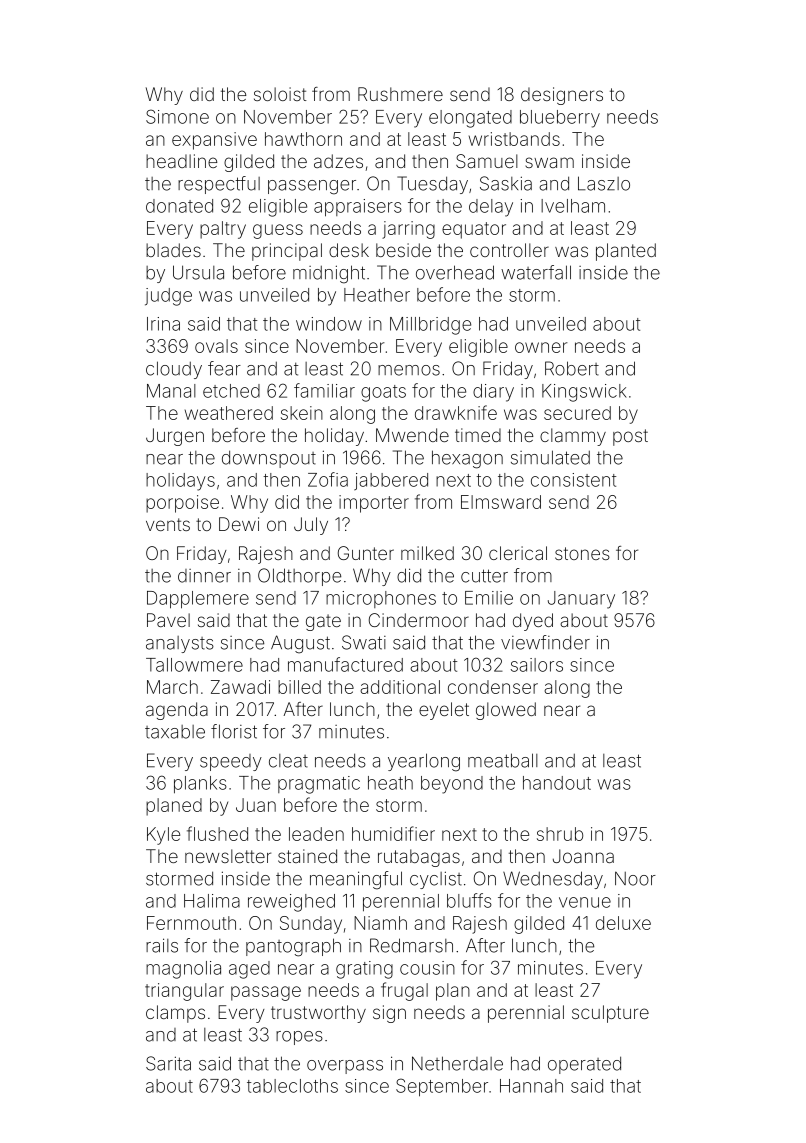 Image resolution: width=806 pixels, height=1143 pixels. Describe the element at coordinates (419, 858) in the screenshot. I see `rutabagas` at that location.
